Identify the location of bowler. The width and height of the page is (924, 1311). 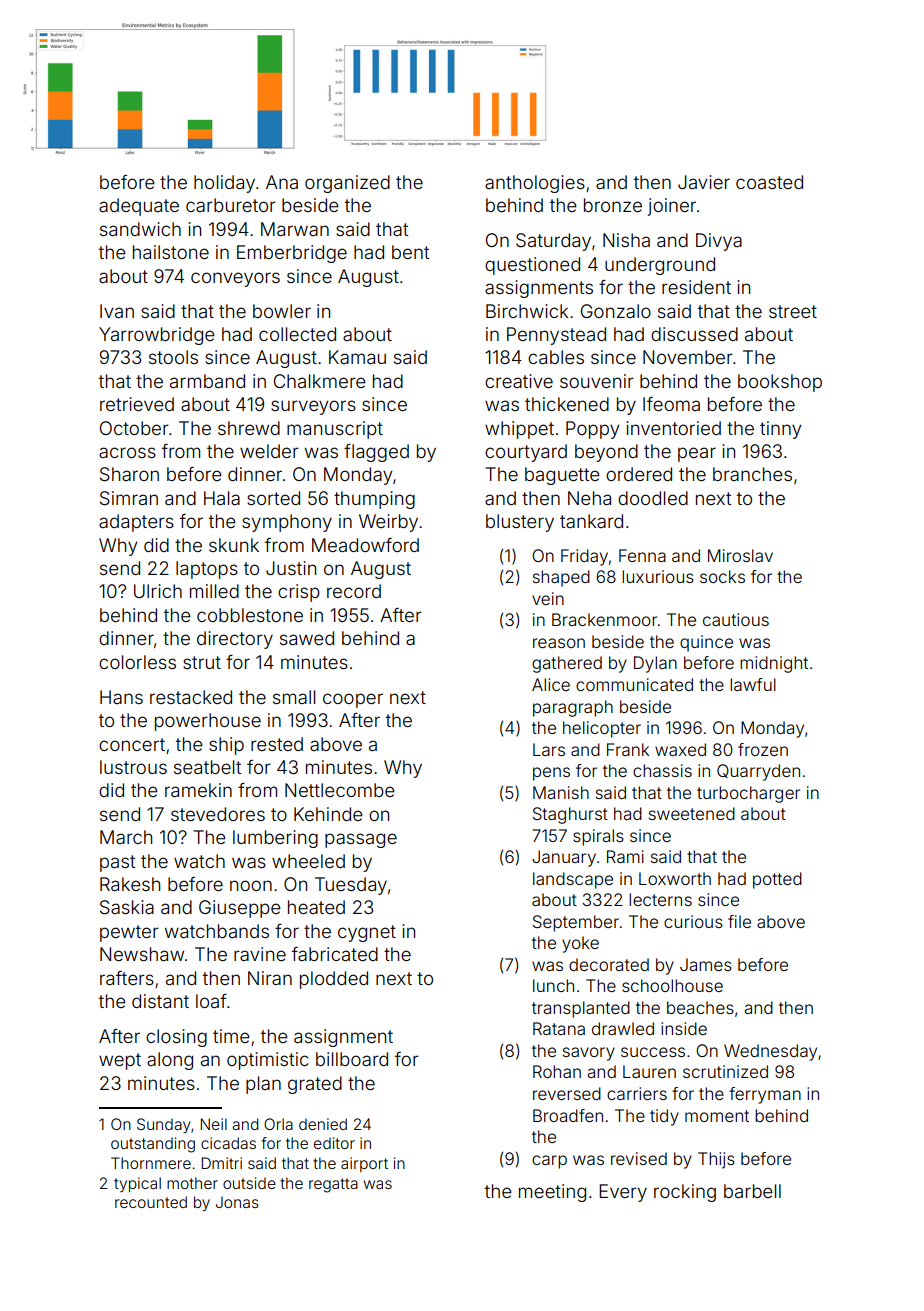
(282, 311).
